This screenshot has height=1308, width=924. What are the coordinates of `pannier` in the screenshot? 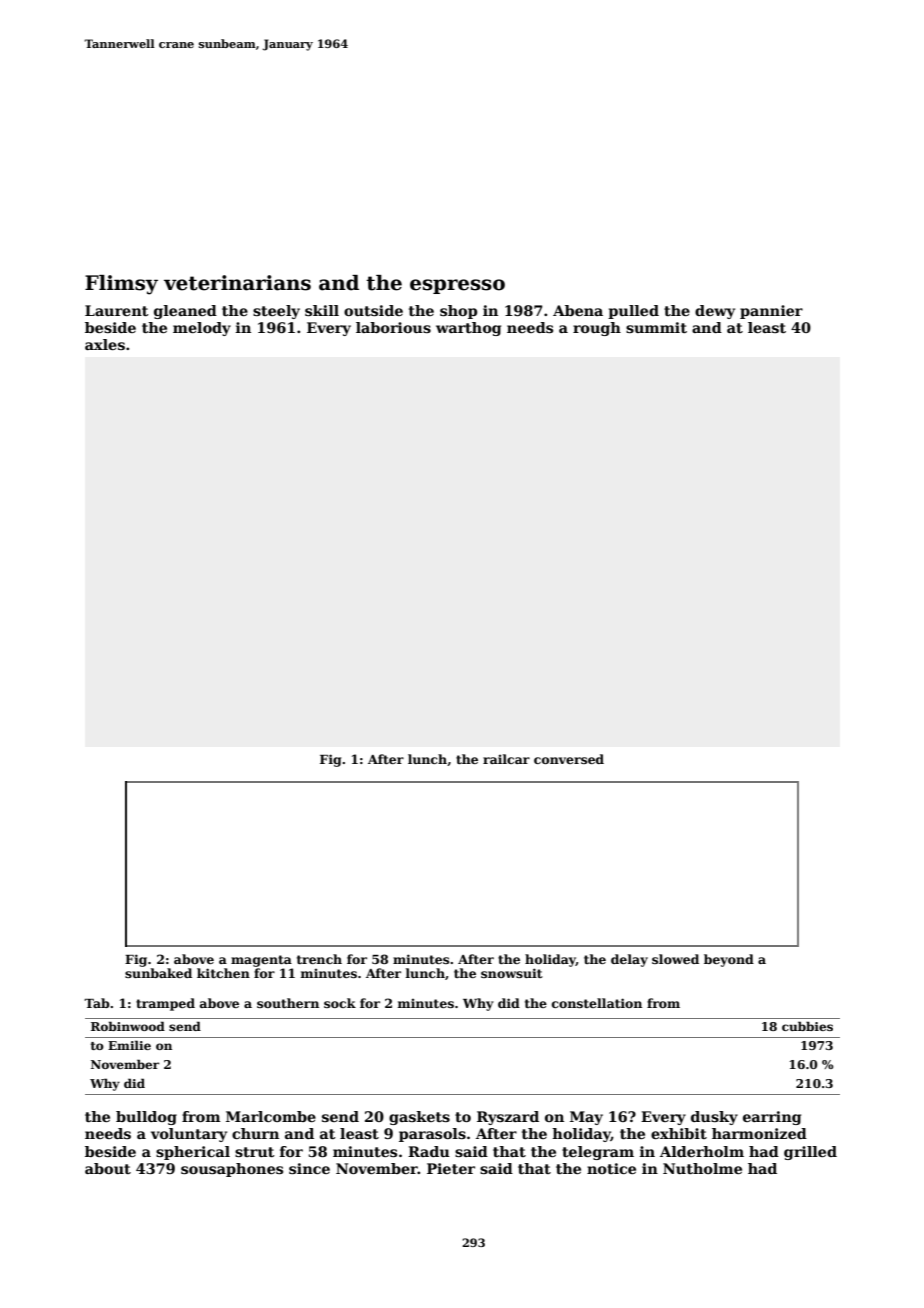 It's located at (771, 312).
